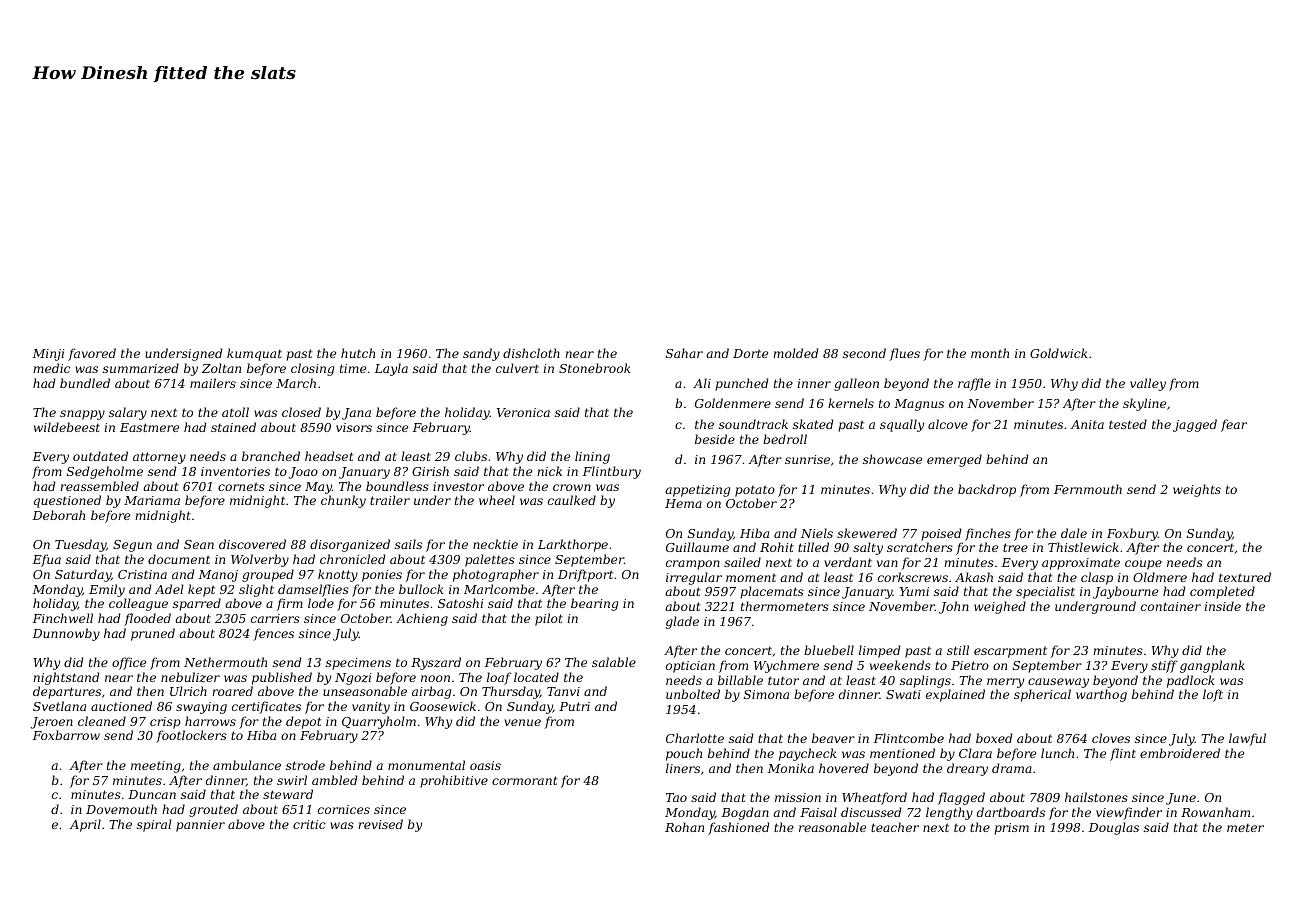  I want to click on flagged, so click(961, 798).
